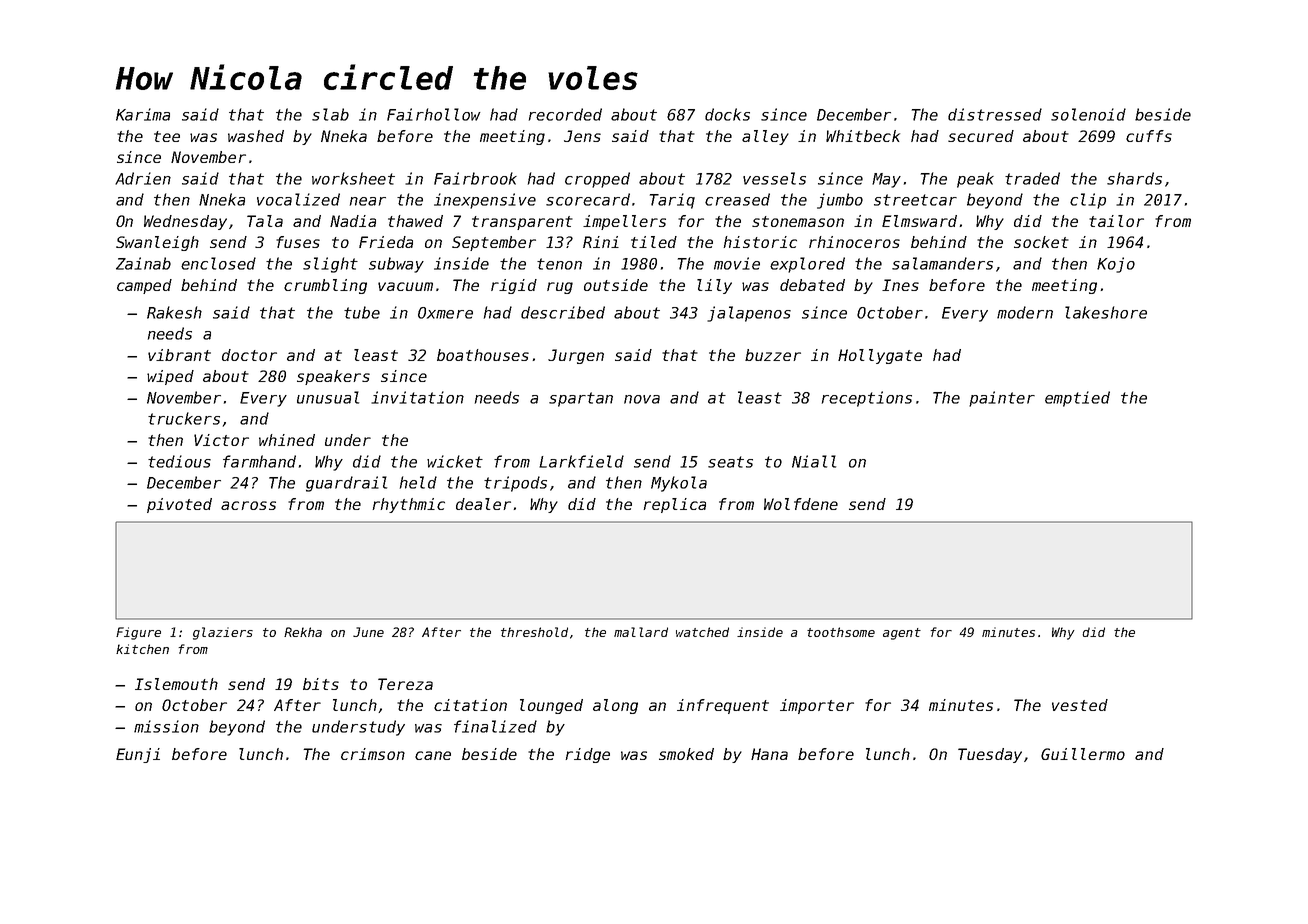 This document has height=924, width=1308. I want to click on September, so click(494, 243).
